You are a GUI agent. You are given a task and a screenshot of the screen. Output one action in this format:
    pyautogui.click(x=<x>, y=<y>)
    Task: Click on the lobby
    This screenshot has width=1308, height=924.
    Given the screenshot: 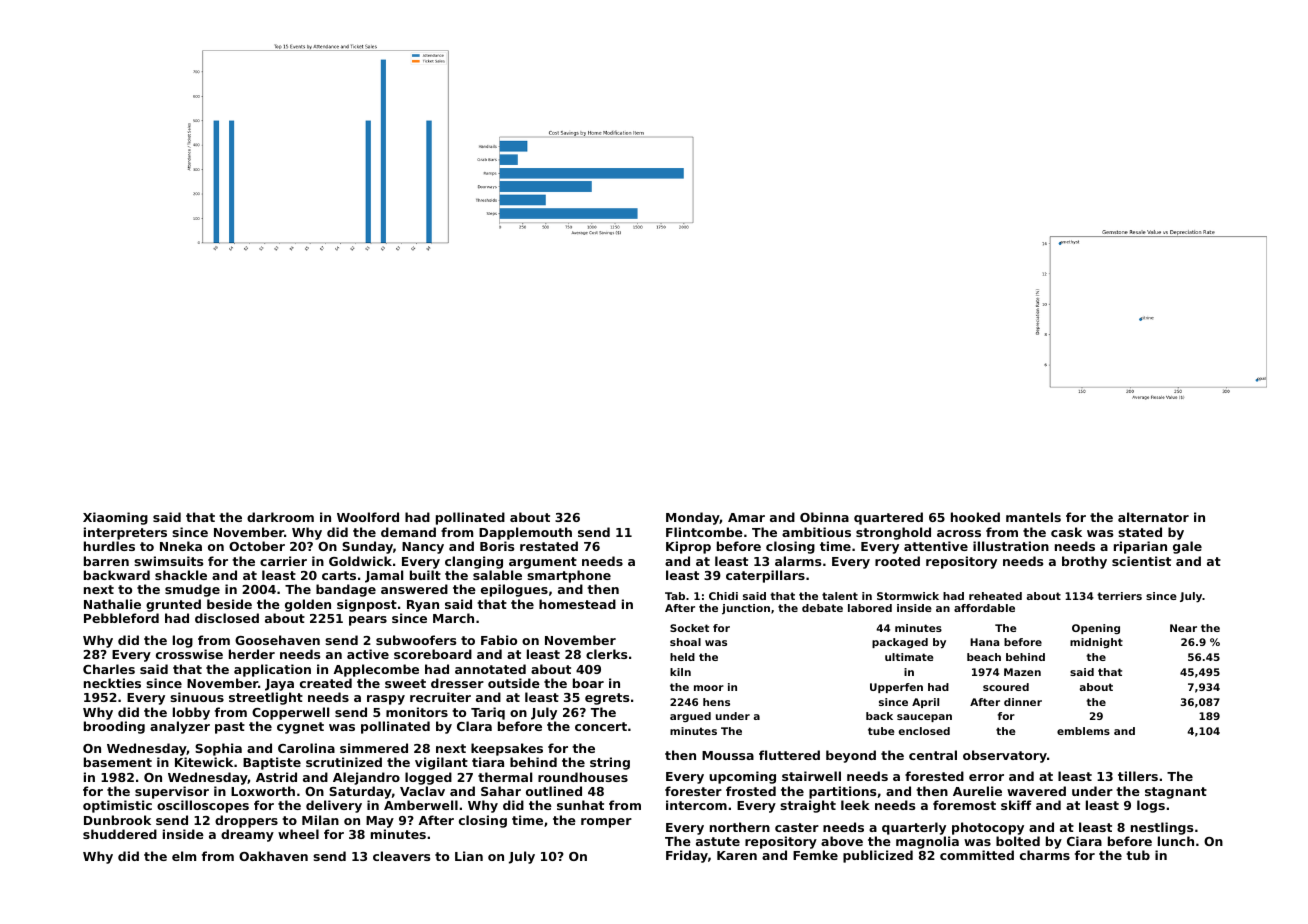 What is the action you would take?
    pyautogui.click(x=191, y=713)
